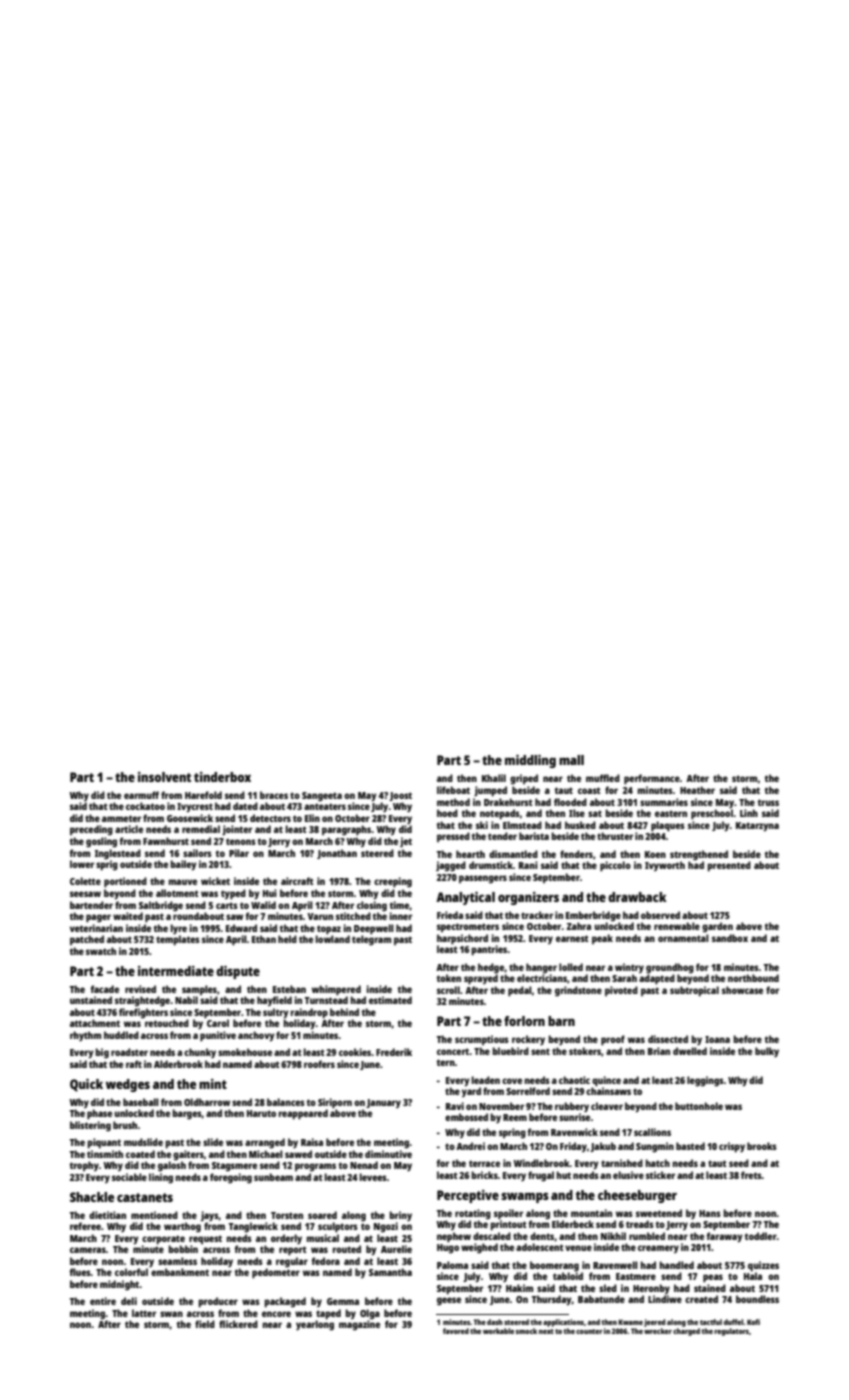 The image size is (849, 1400). I want to click on Michael, so click(266, 1154).
